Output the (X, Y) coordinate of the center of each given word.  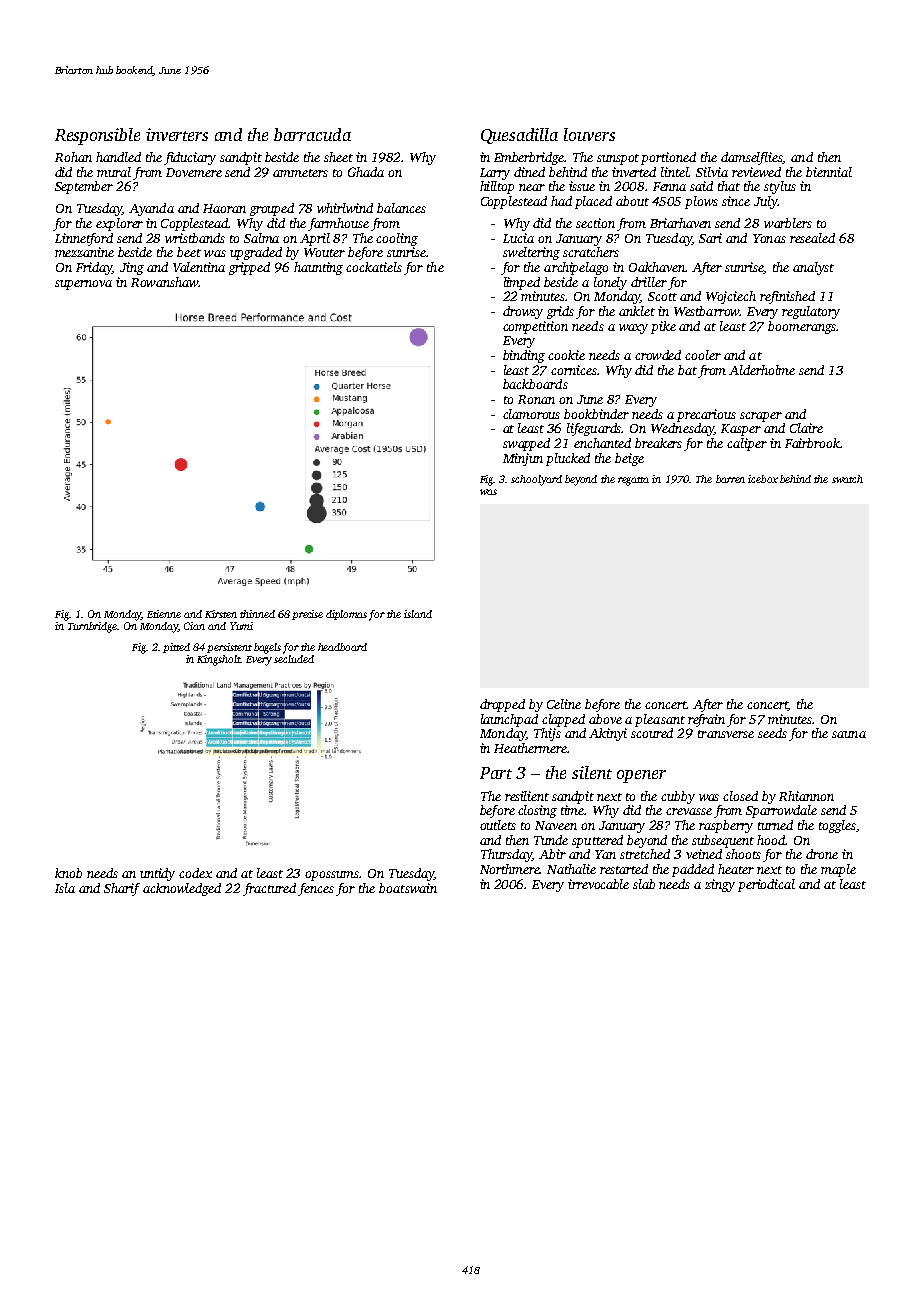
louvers (589, 134)
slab (644, 884)
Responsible (97, 136)
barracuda (312, 134)
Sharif (122, 889)
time (573, 810)
